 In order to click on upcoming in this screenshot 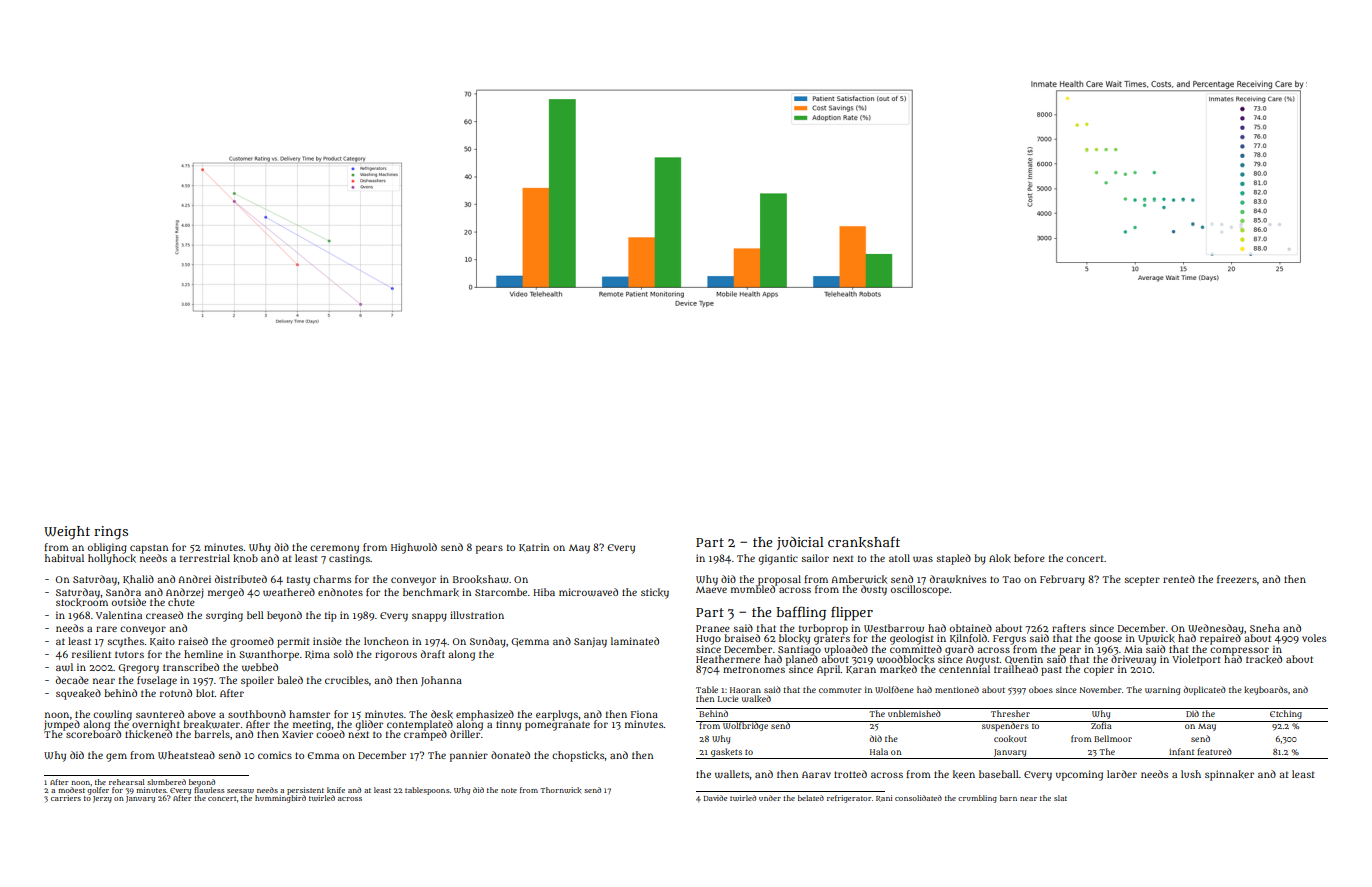, I will do `click(1079, 775)`.
